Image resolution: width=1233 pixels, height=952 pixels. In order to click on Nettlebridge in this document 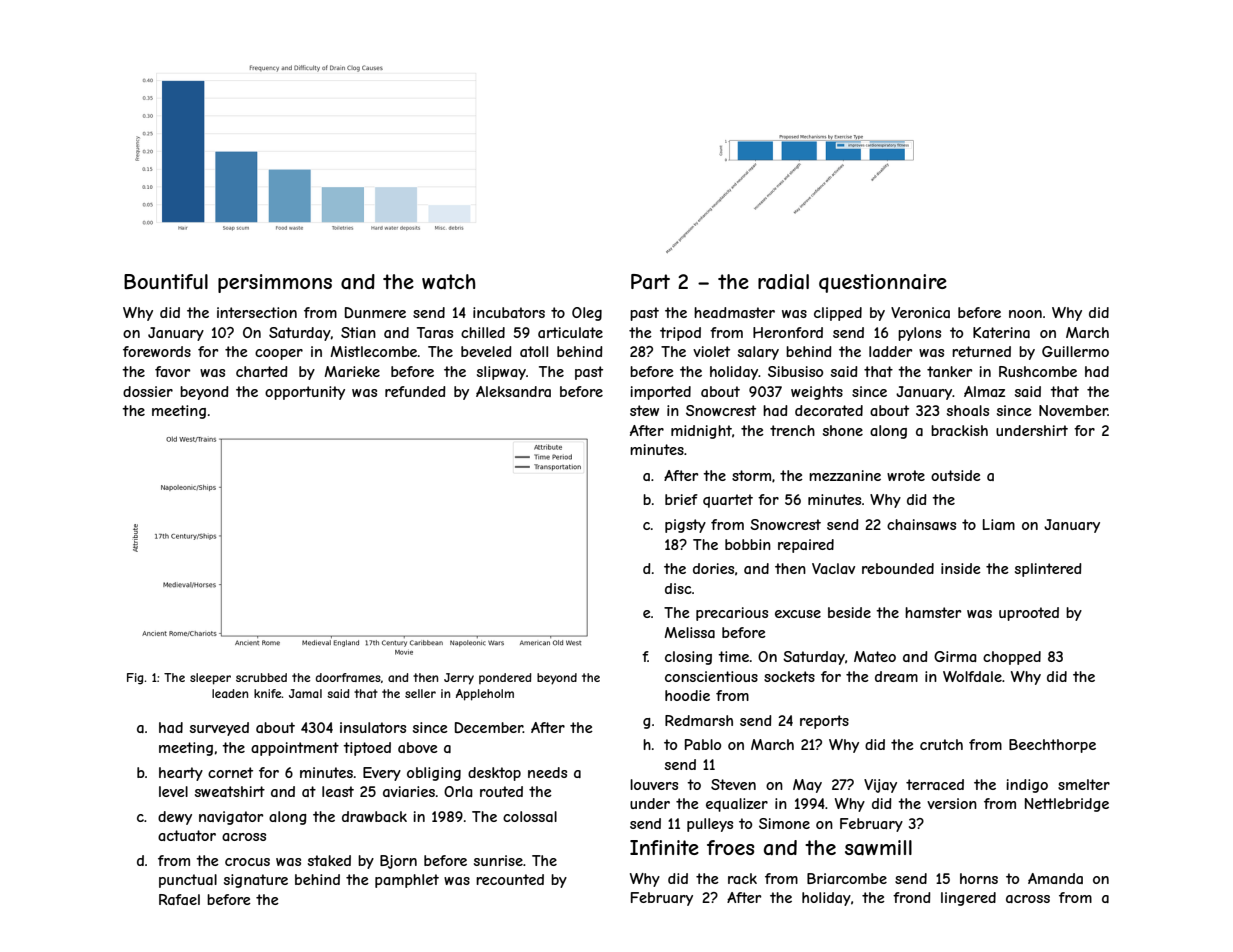, I will do `click(1067, 805)`.
